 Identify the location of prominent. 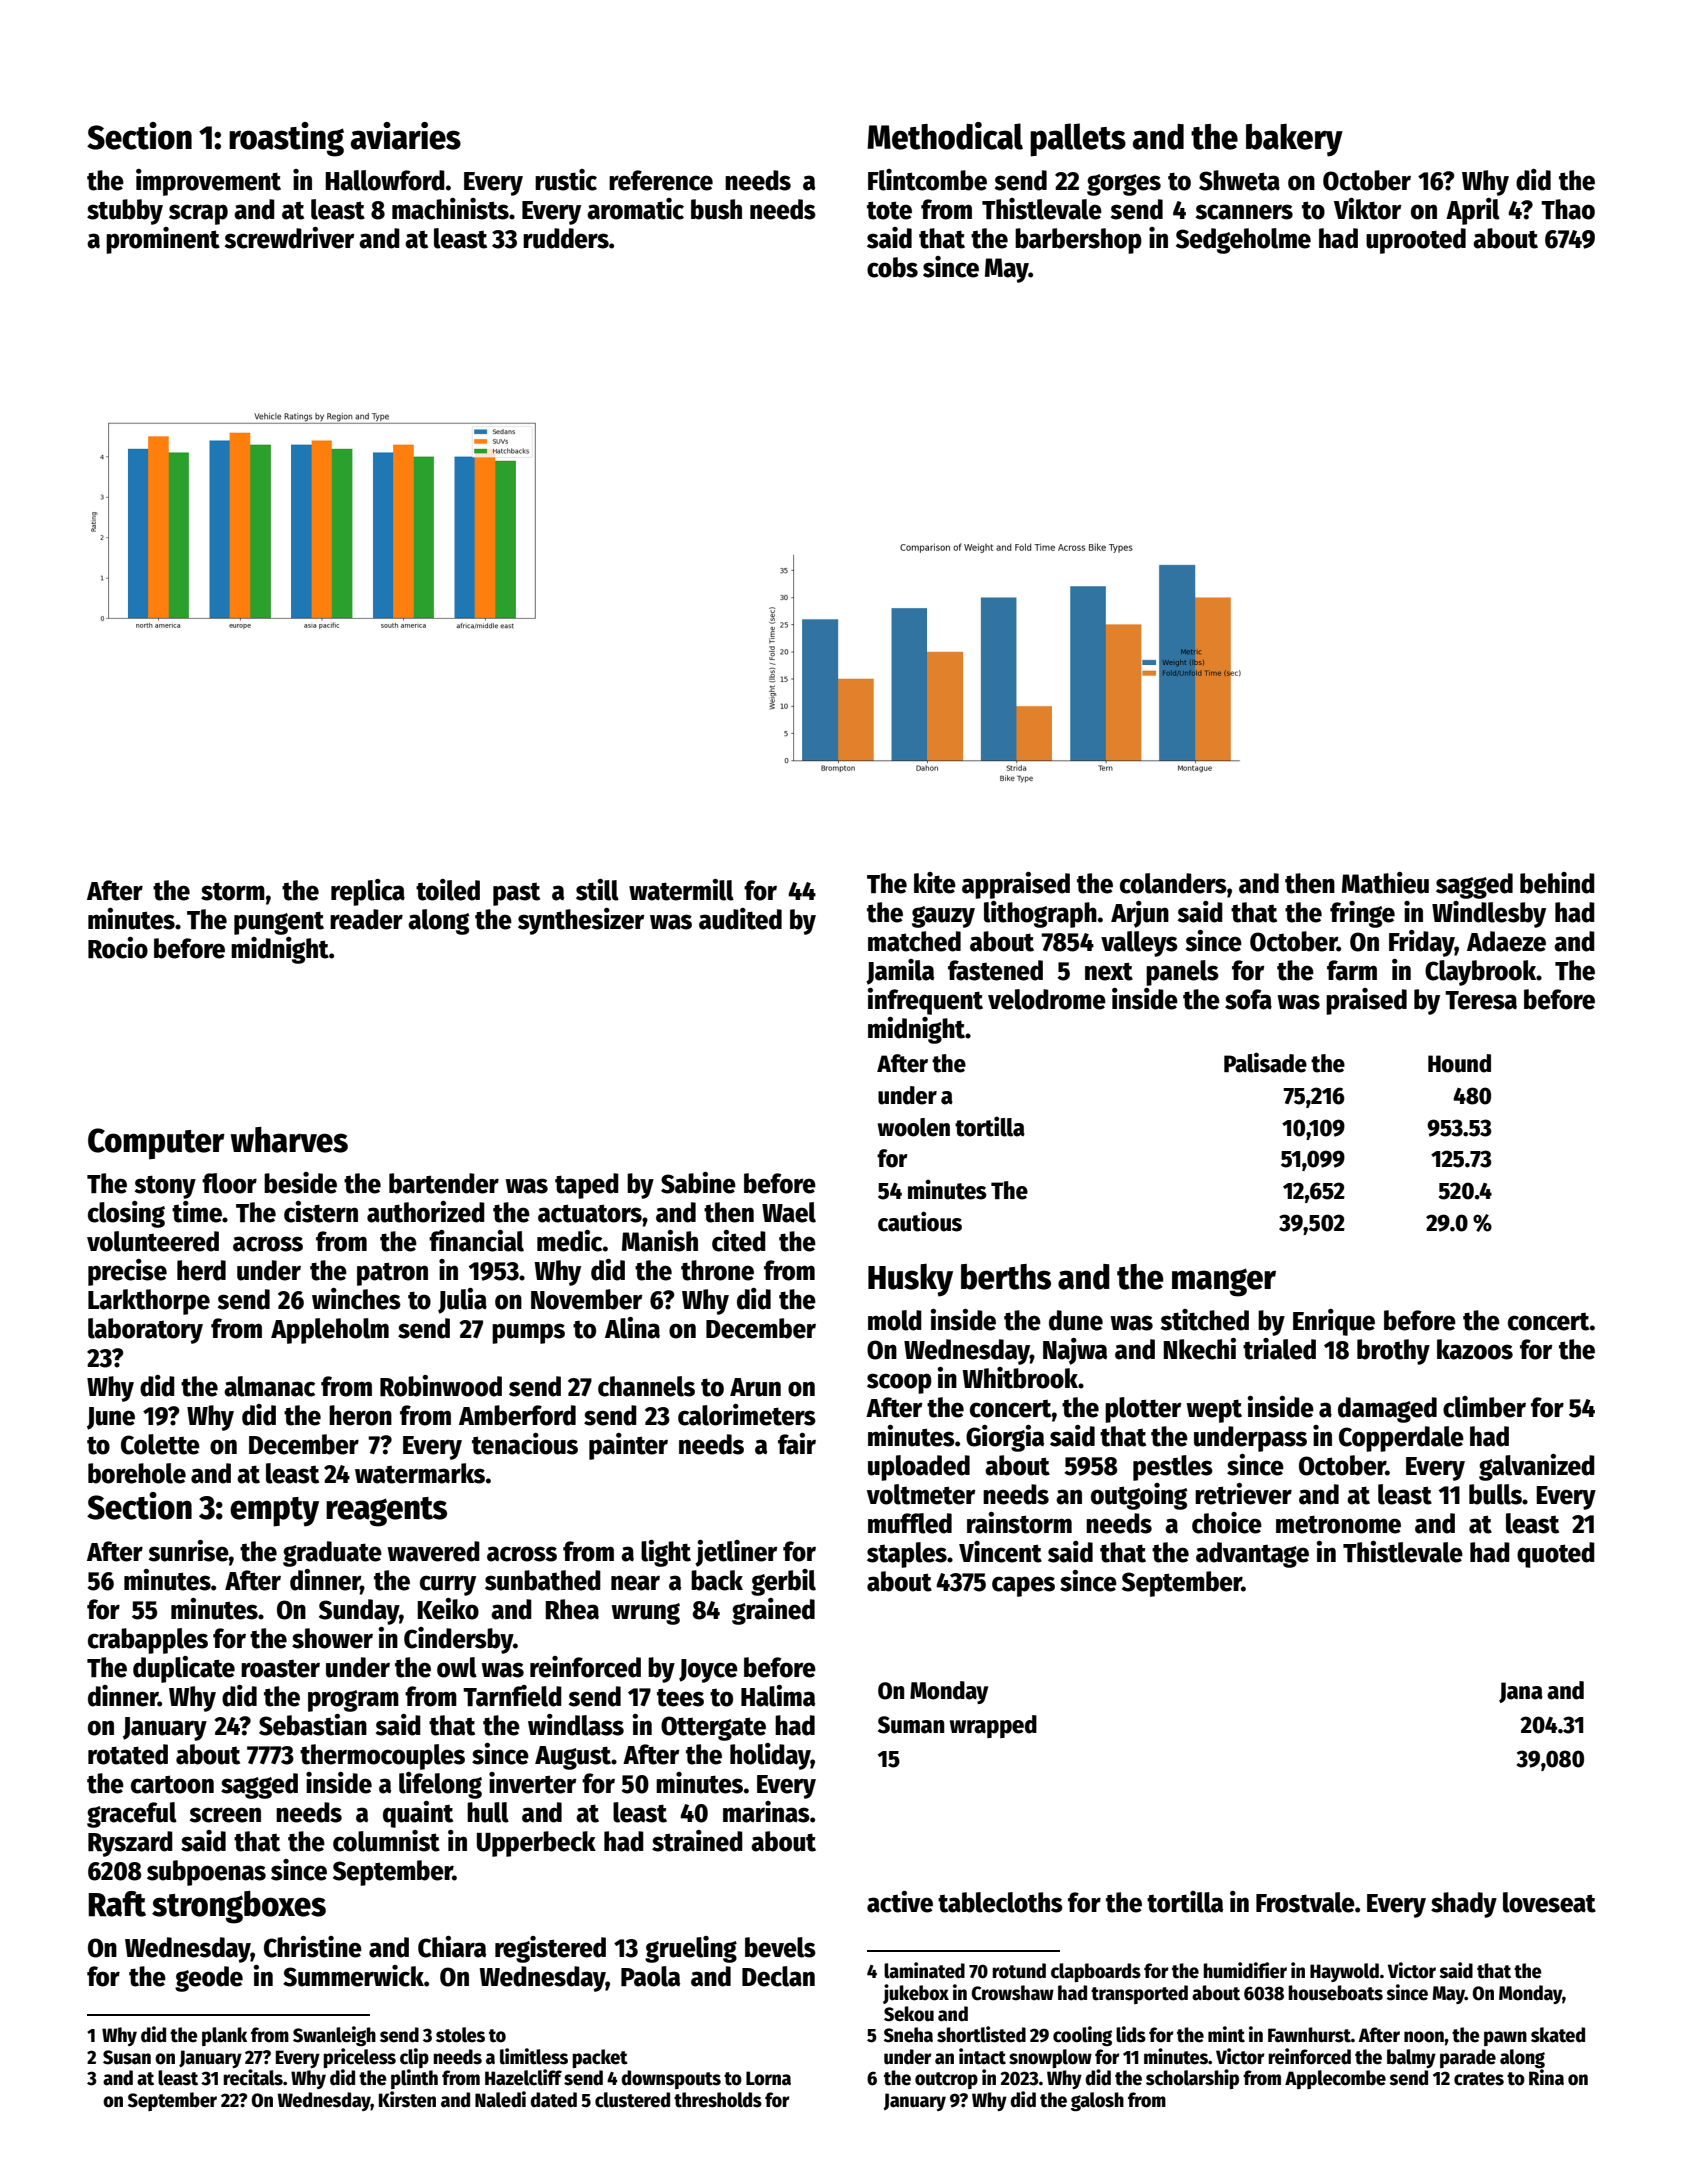
(163, 240).
